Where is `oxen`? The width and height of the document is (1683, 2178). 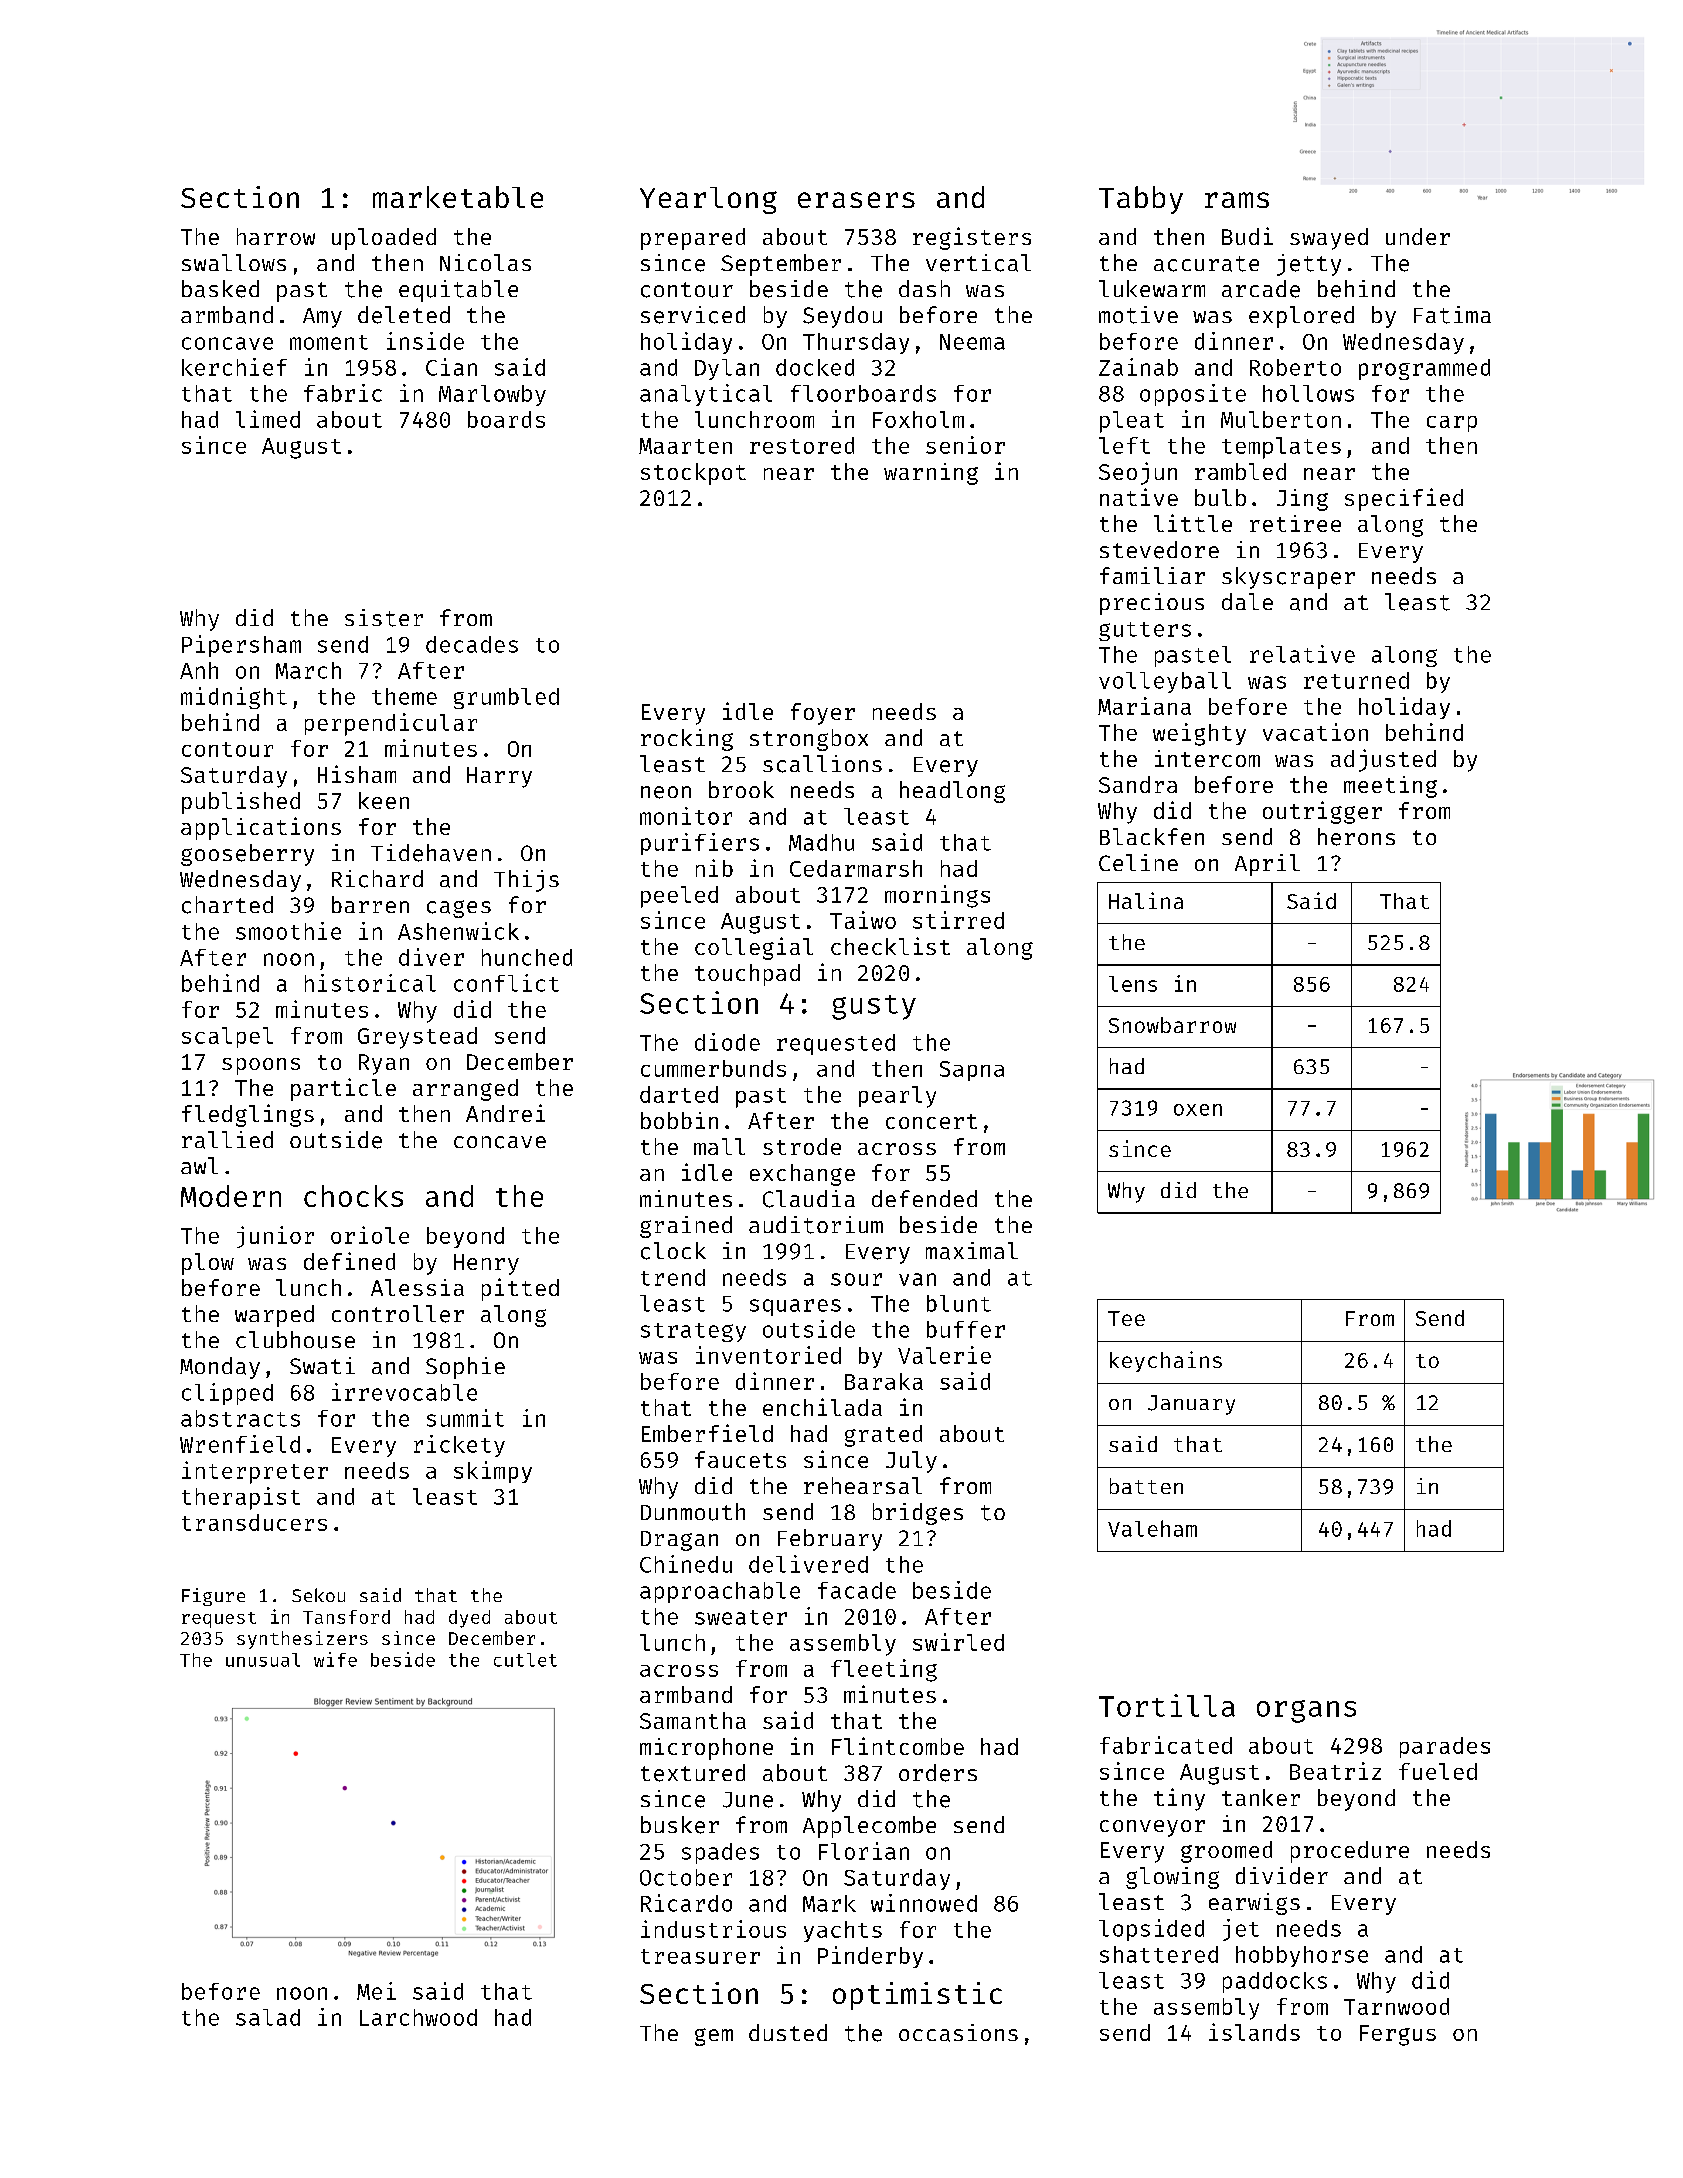 oxen is located at coordinates (1198, 1110).
